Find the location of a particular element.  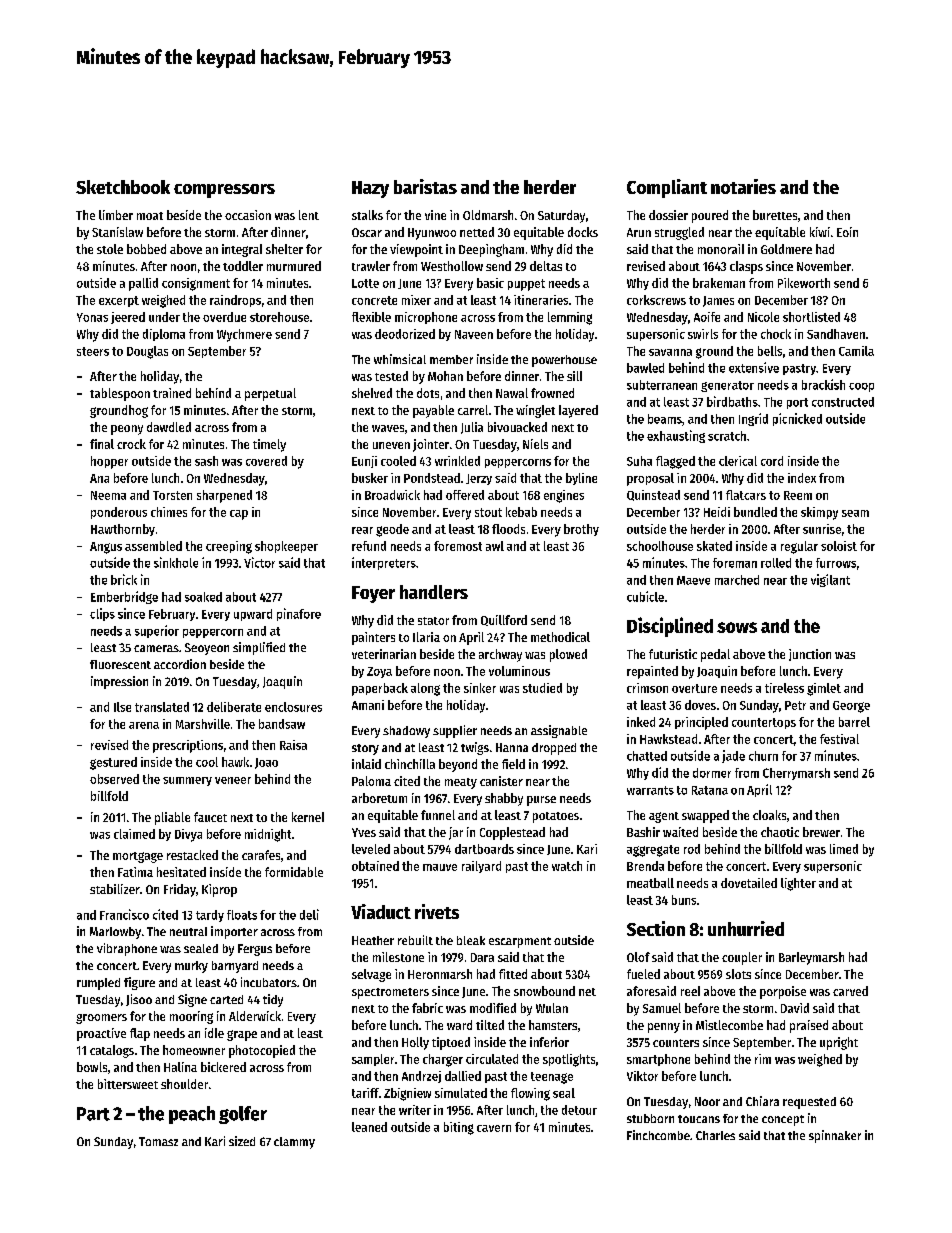

vigilant is located at coordinates (830, 580).
